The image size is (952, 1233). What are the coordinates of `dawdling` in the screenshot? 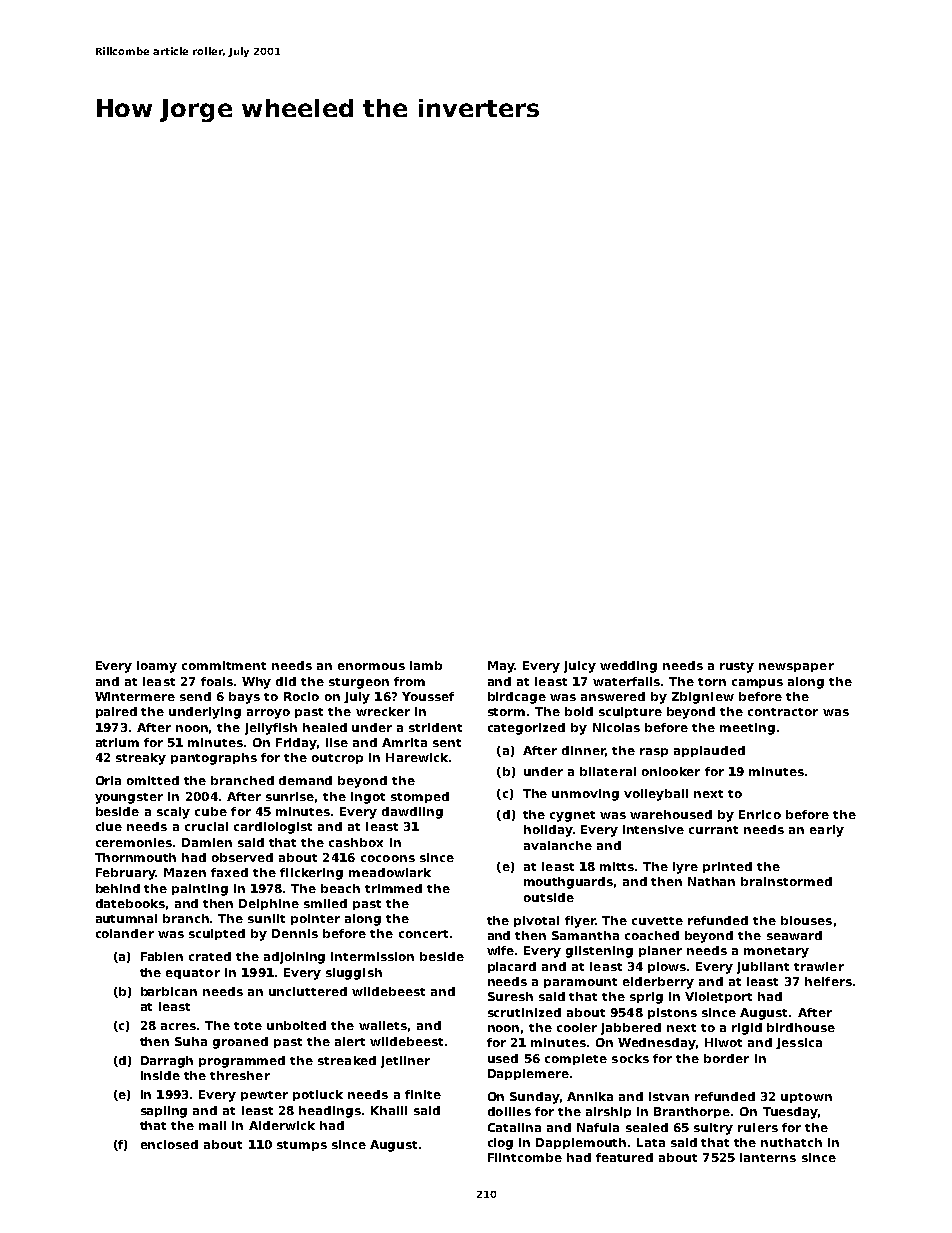 It's located at (412, 813).
